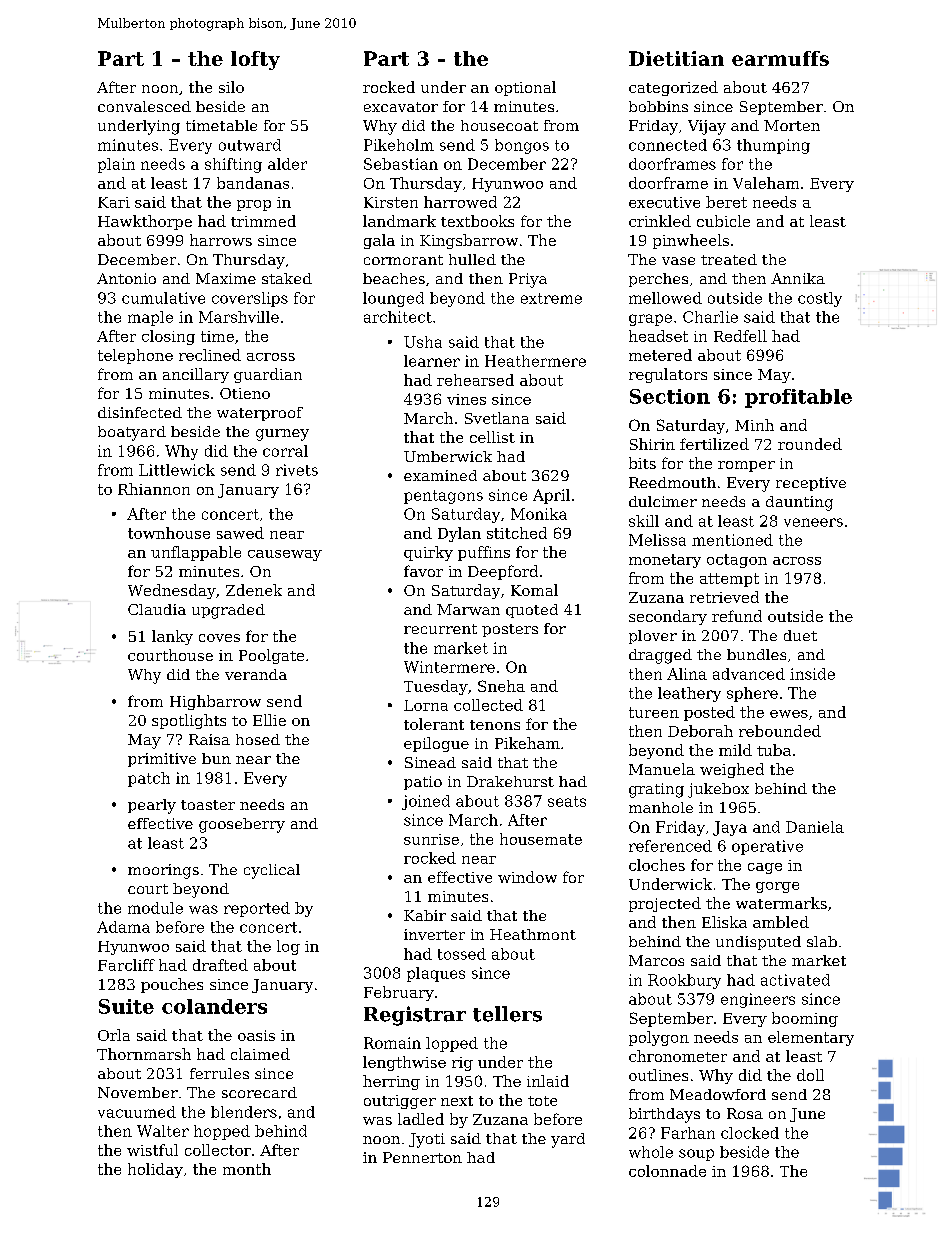  Describe the element at coordinates (749, 674) in the document. I see `advanced` at that location.
